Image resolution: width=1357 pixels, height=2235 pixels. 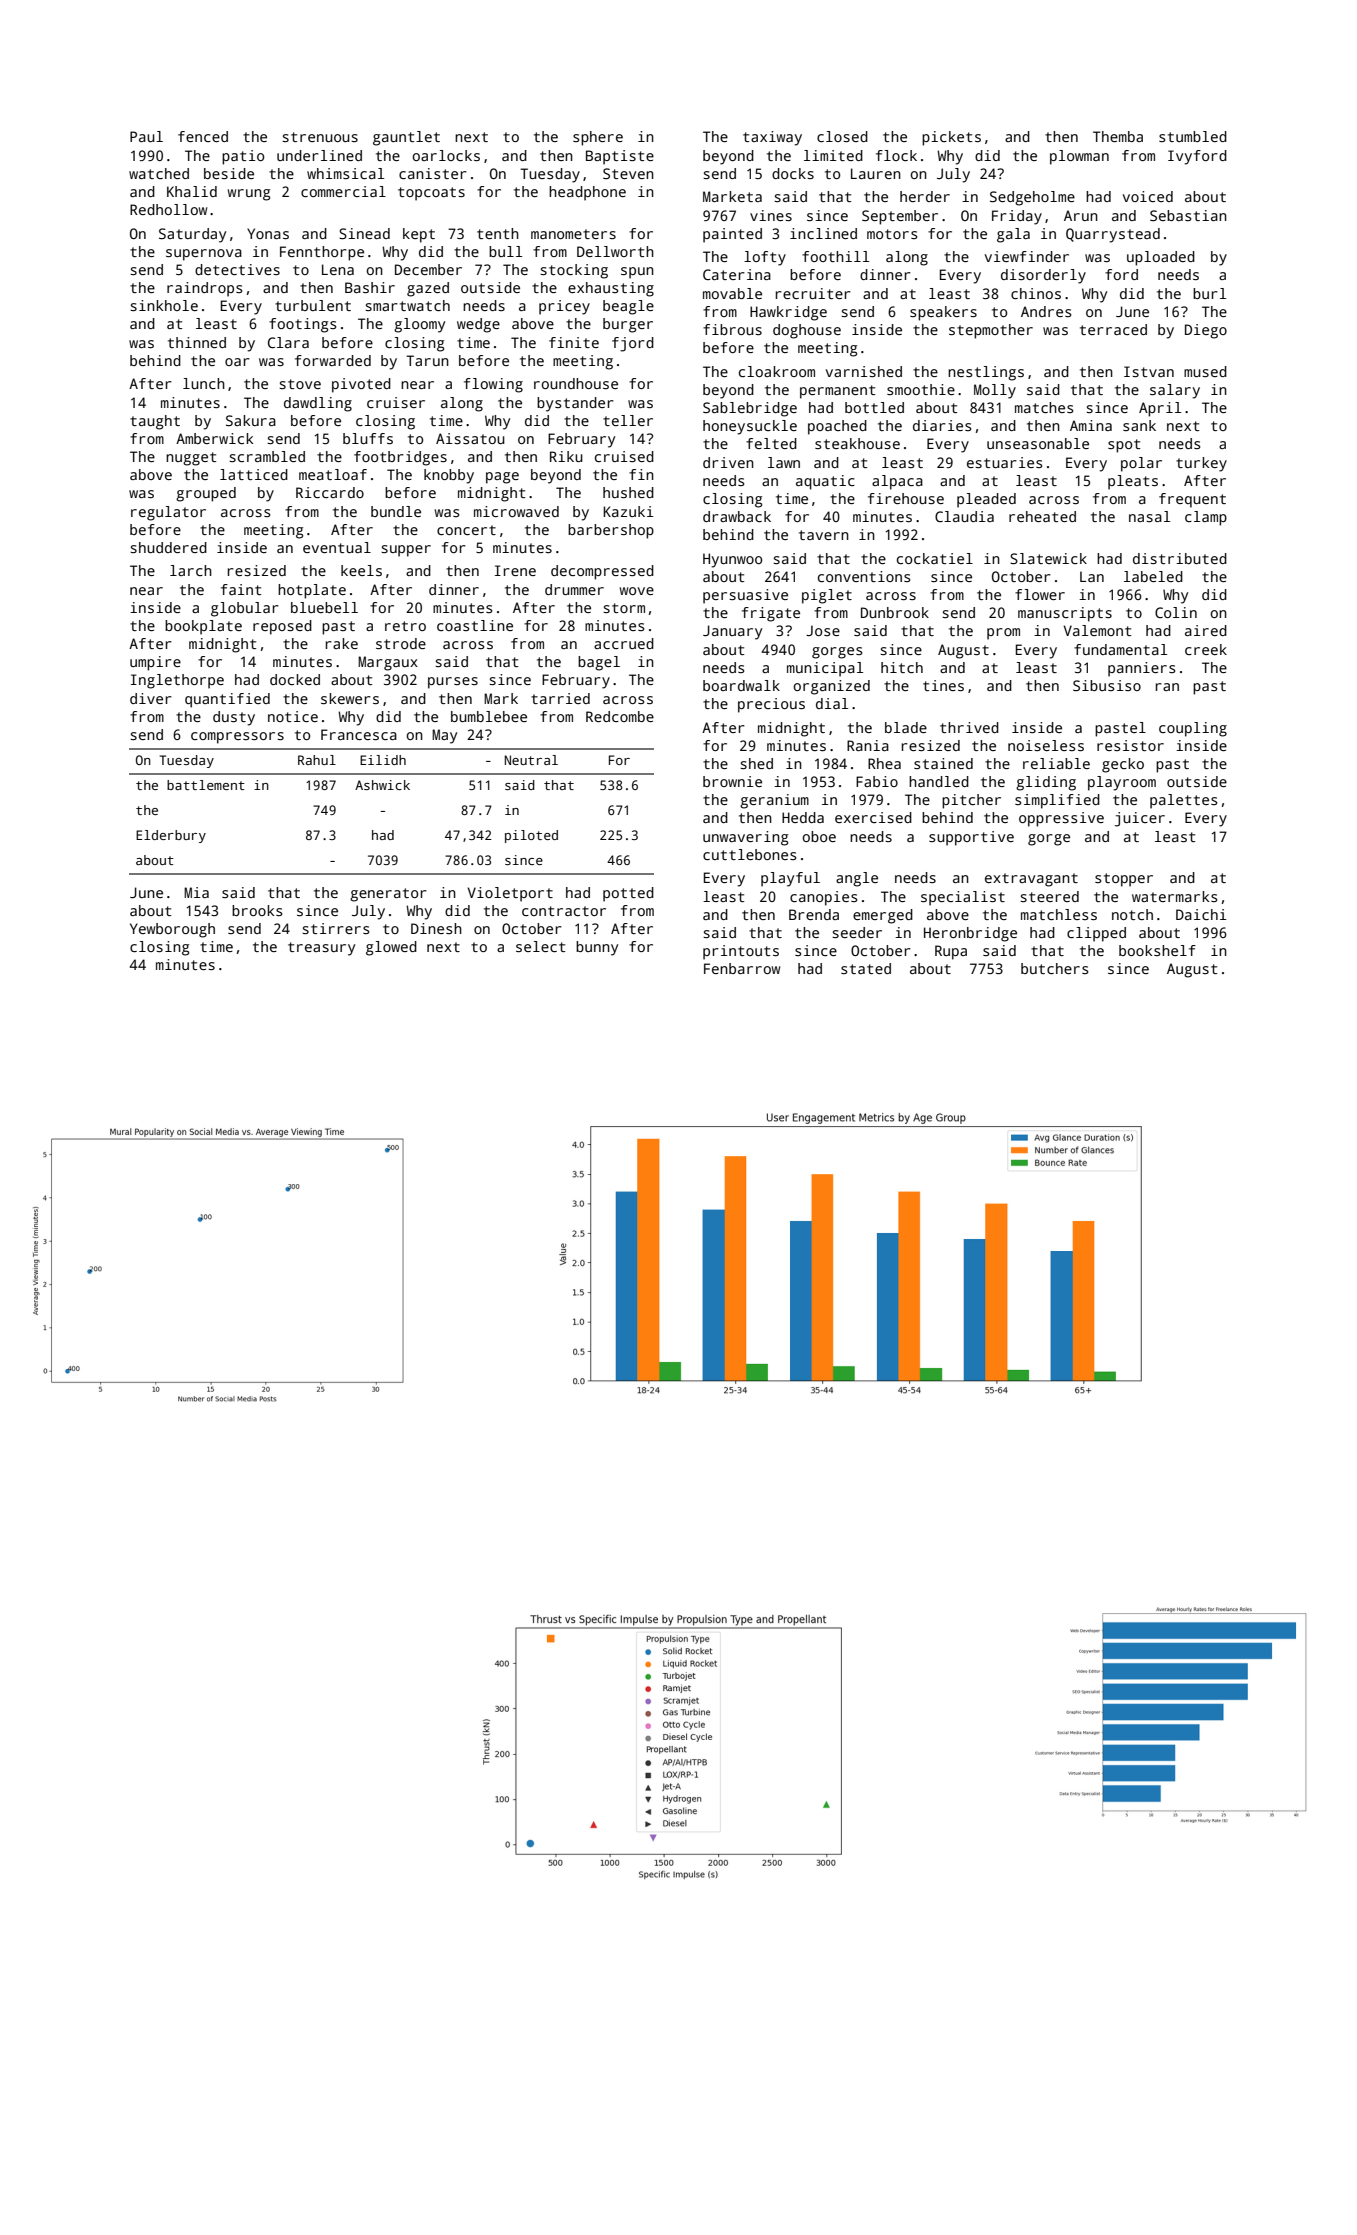 I want to click on taught, so click(x=155, y=422).
